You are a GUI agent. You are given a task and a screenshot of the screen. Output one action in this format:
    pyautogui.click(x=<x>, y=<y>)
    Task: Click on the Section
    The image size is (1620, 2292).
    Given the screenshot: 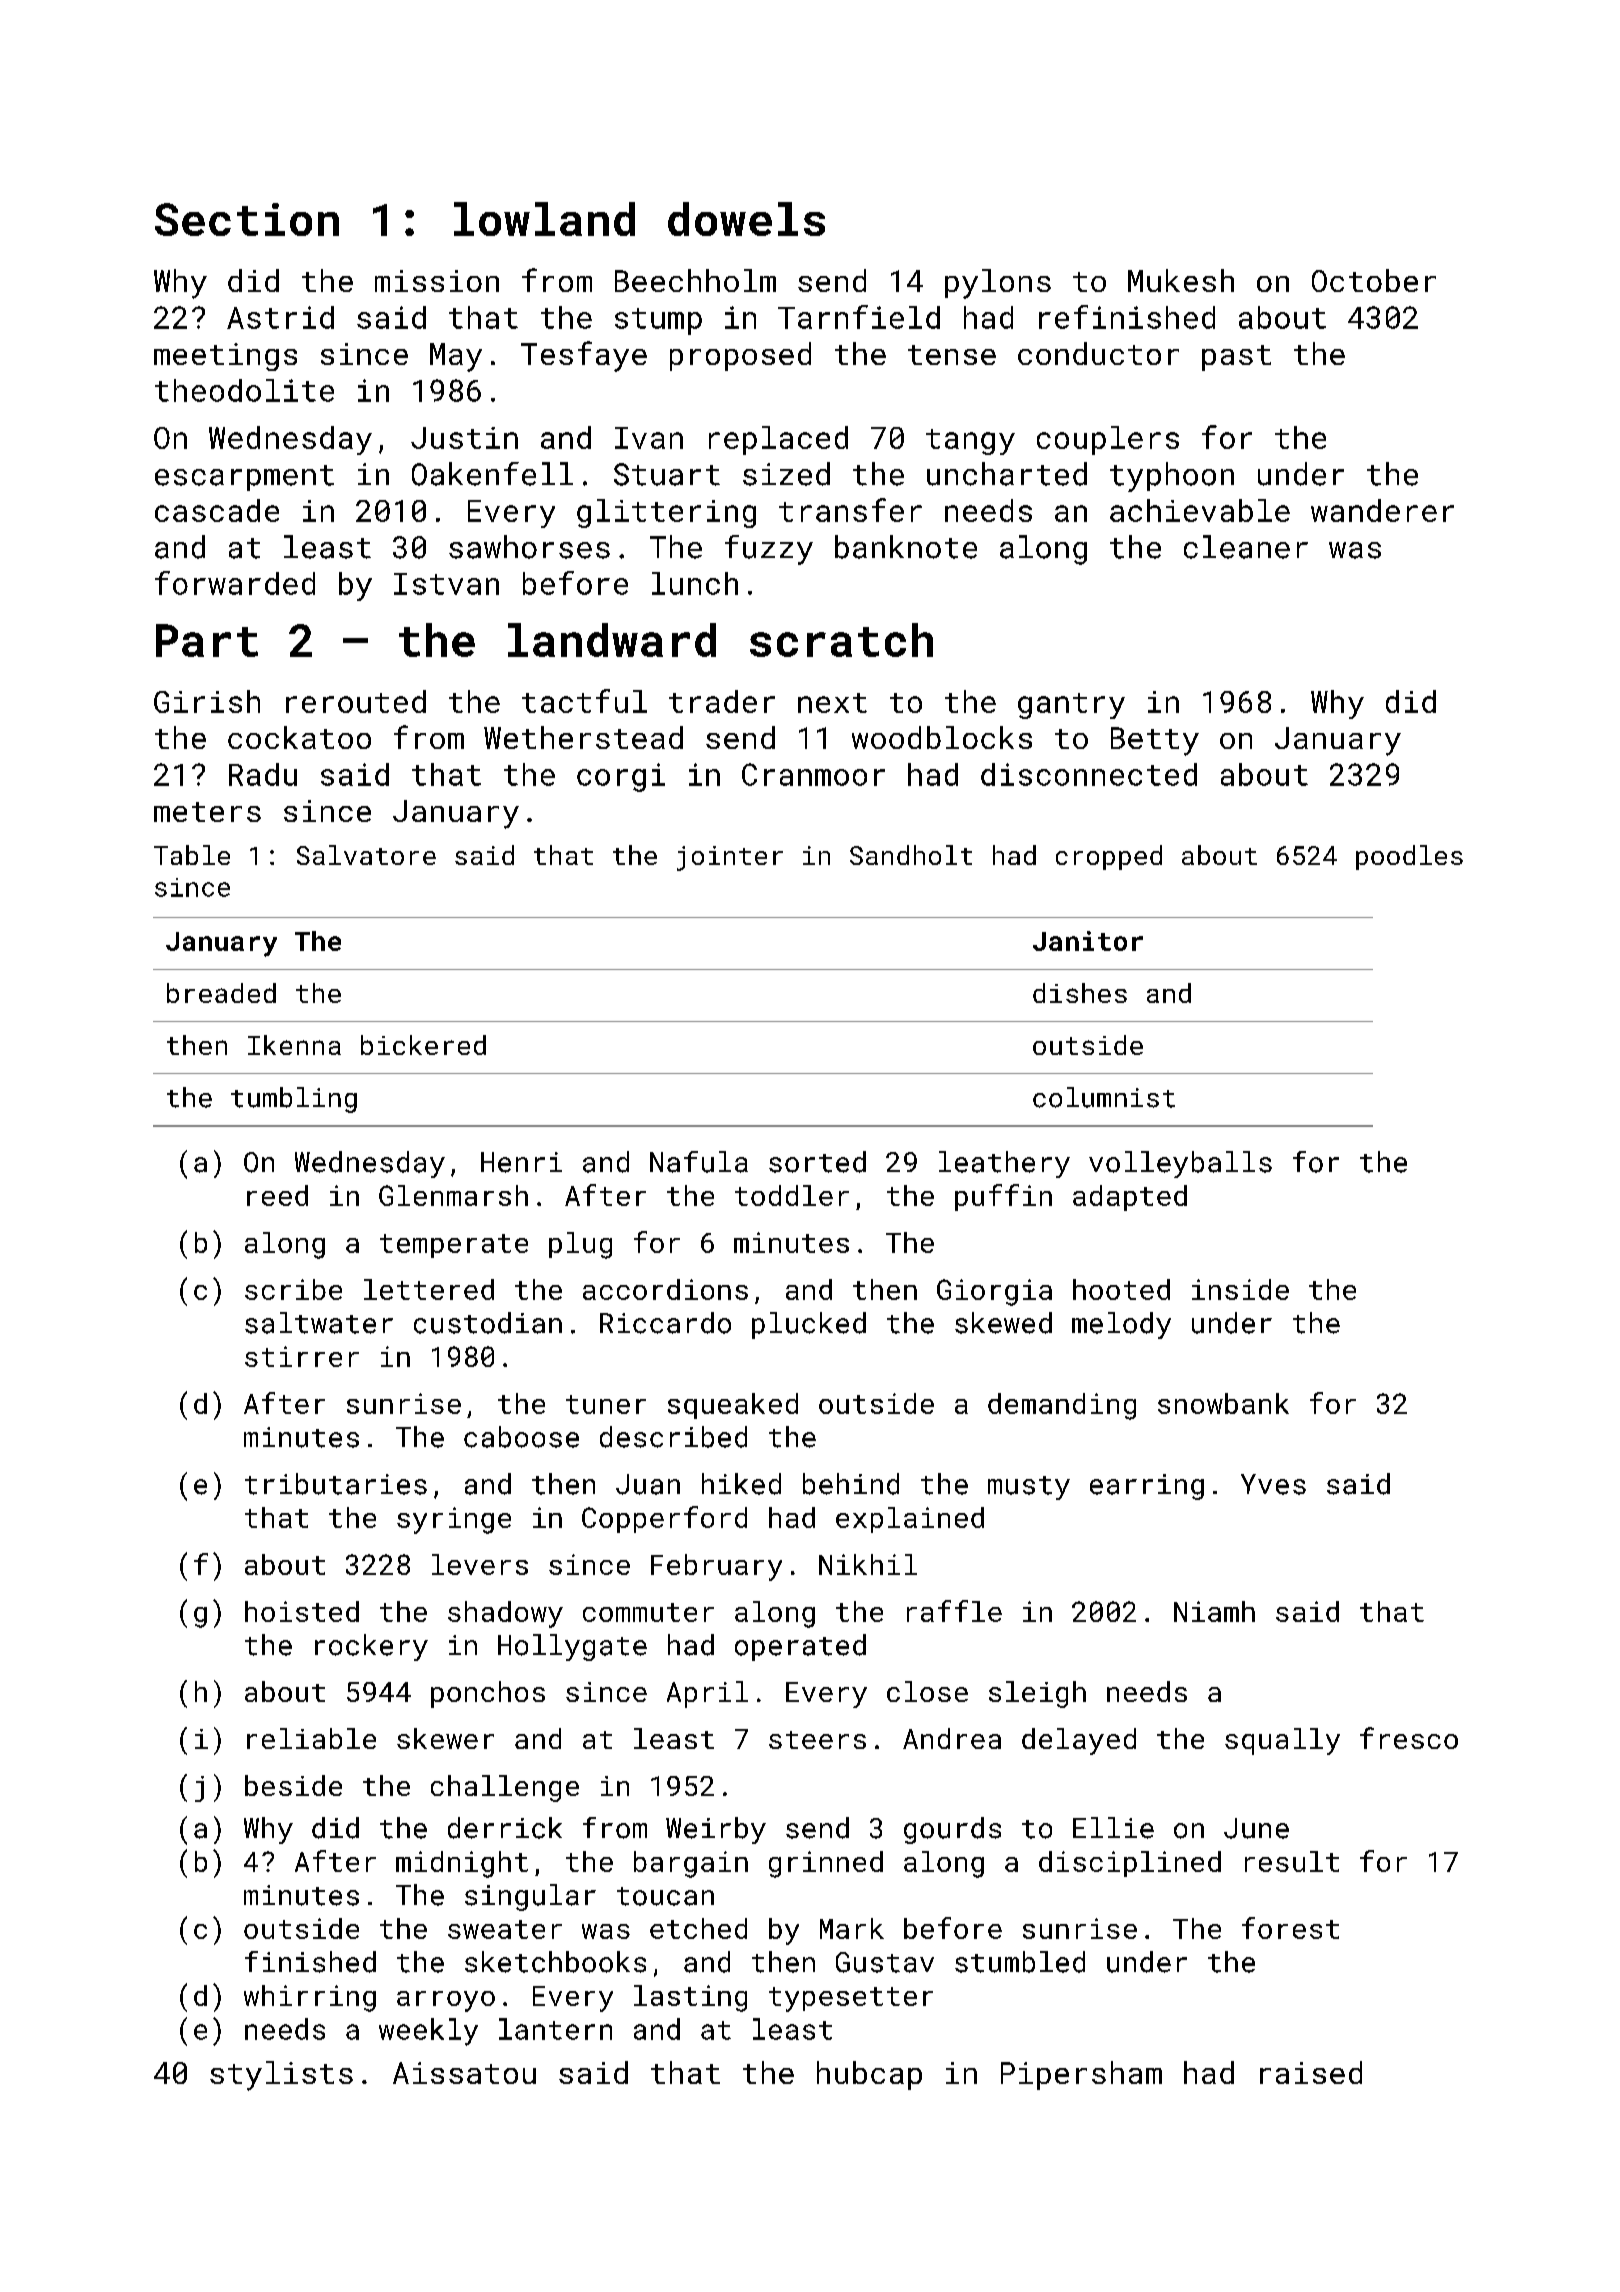 What is the action you would take?
    pyautogui.click(x=247, y=219)
